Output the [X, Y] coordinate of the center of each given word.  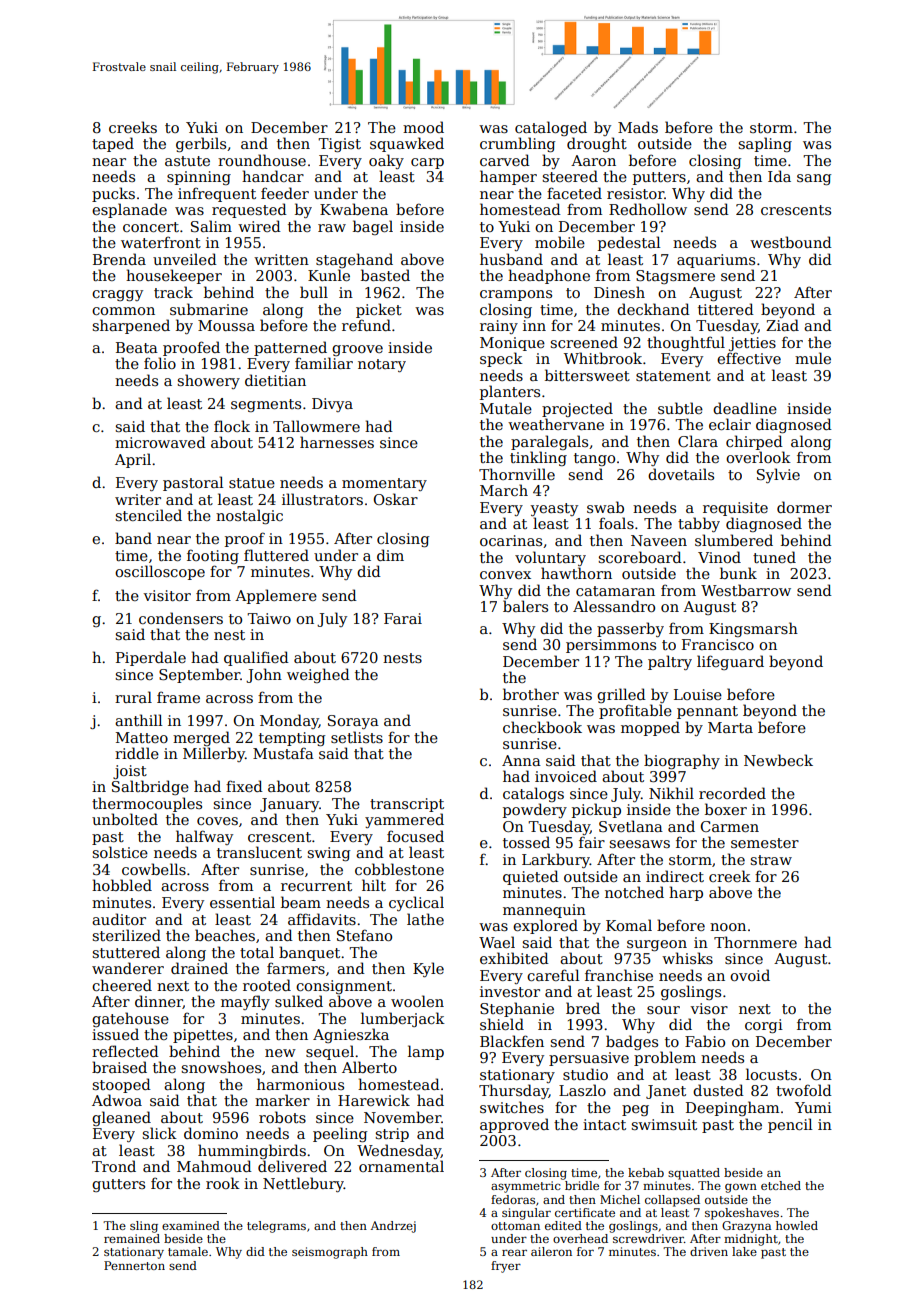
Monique [512, 344]
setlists [357, 737]
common [123, 311]
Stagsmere [675, 277]
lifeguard [730, 662]
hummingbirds [252, 1151]
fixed [244, 786]
